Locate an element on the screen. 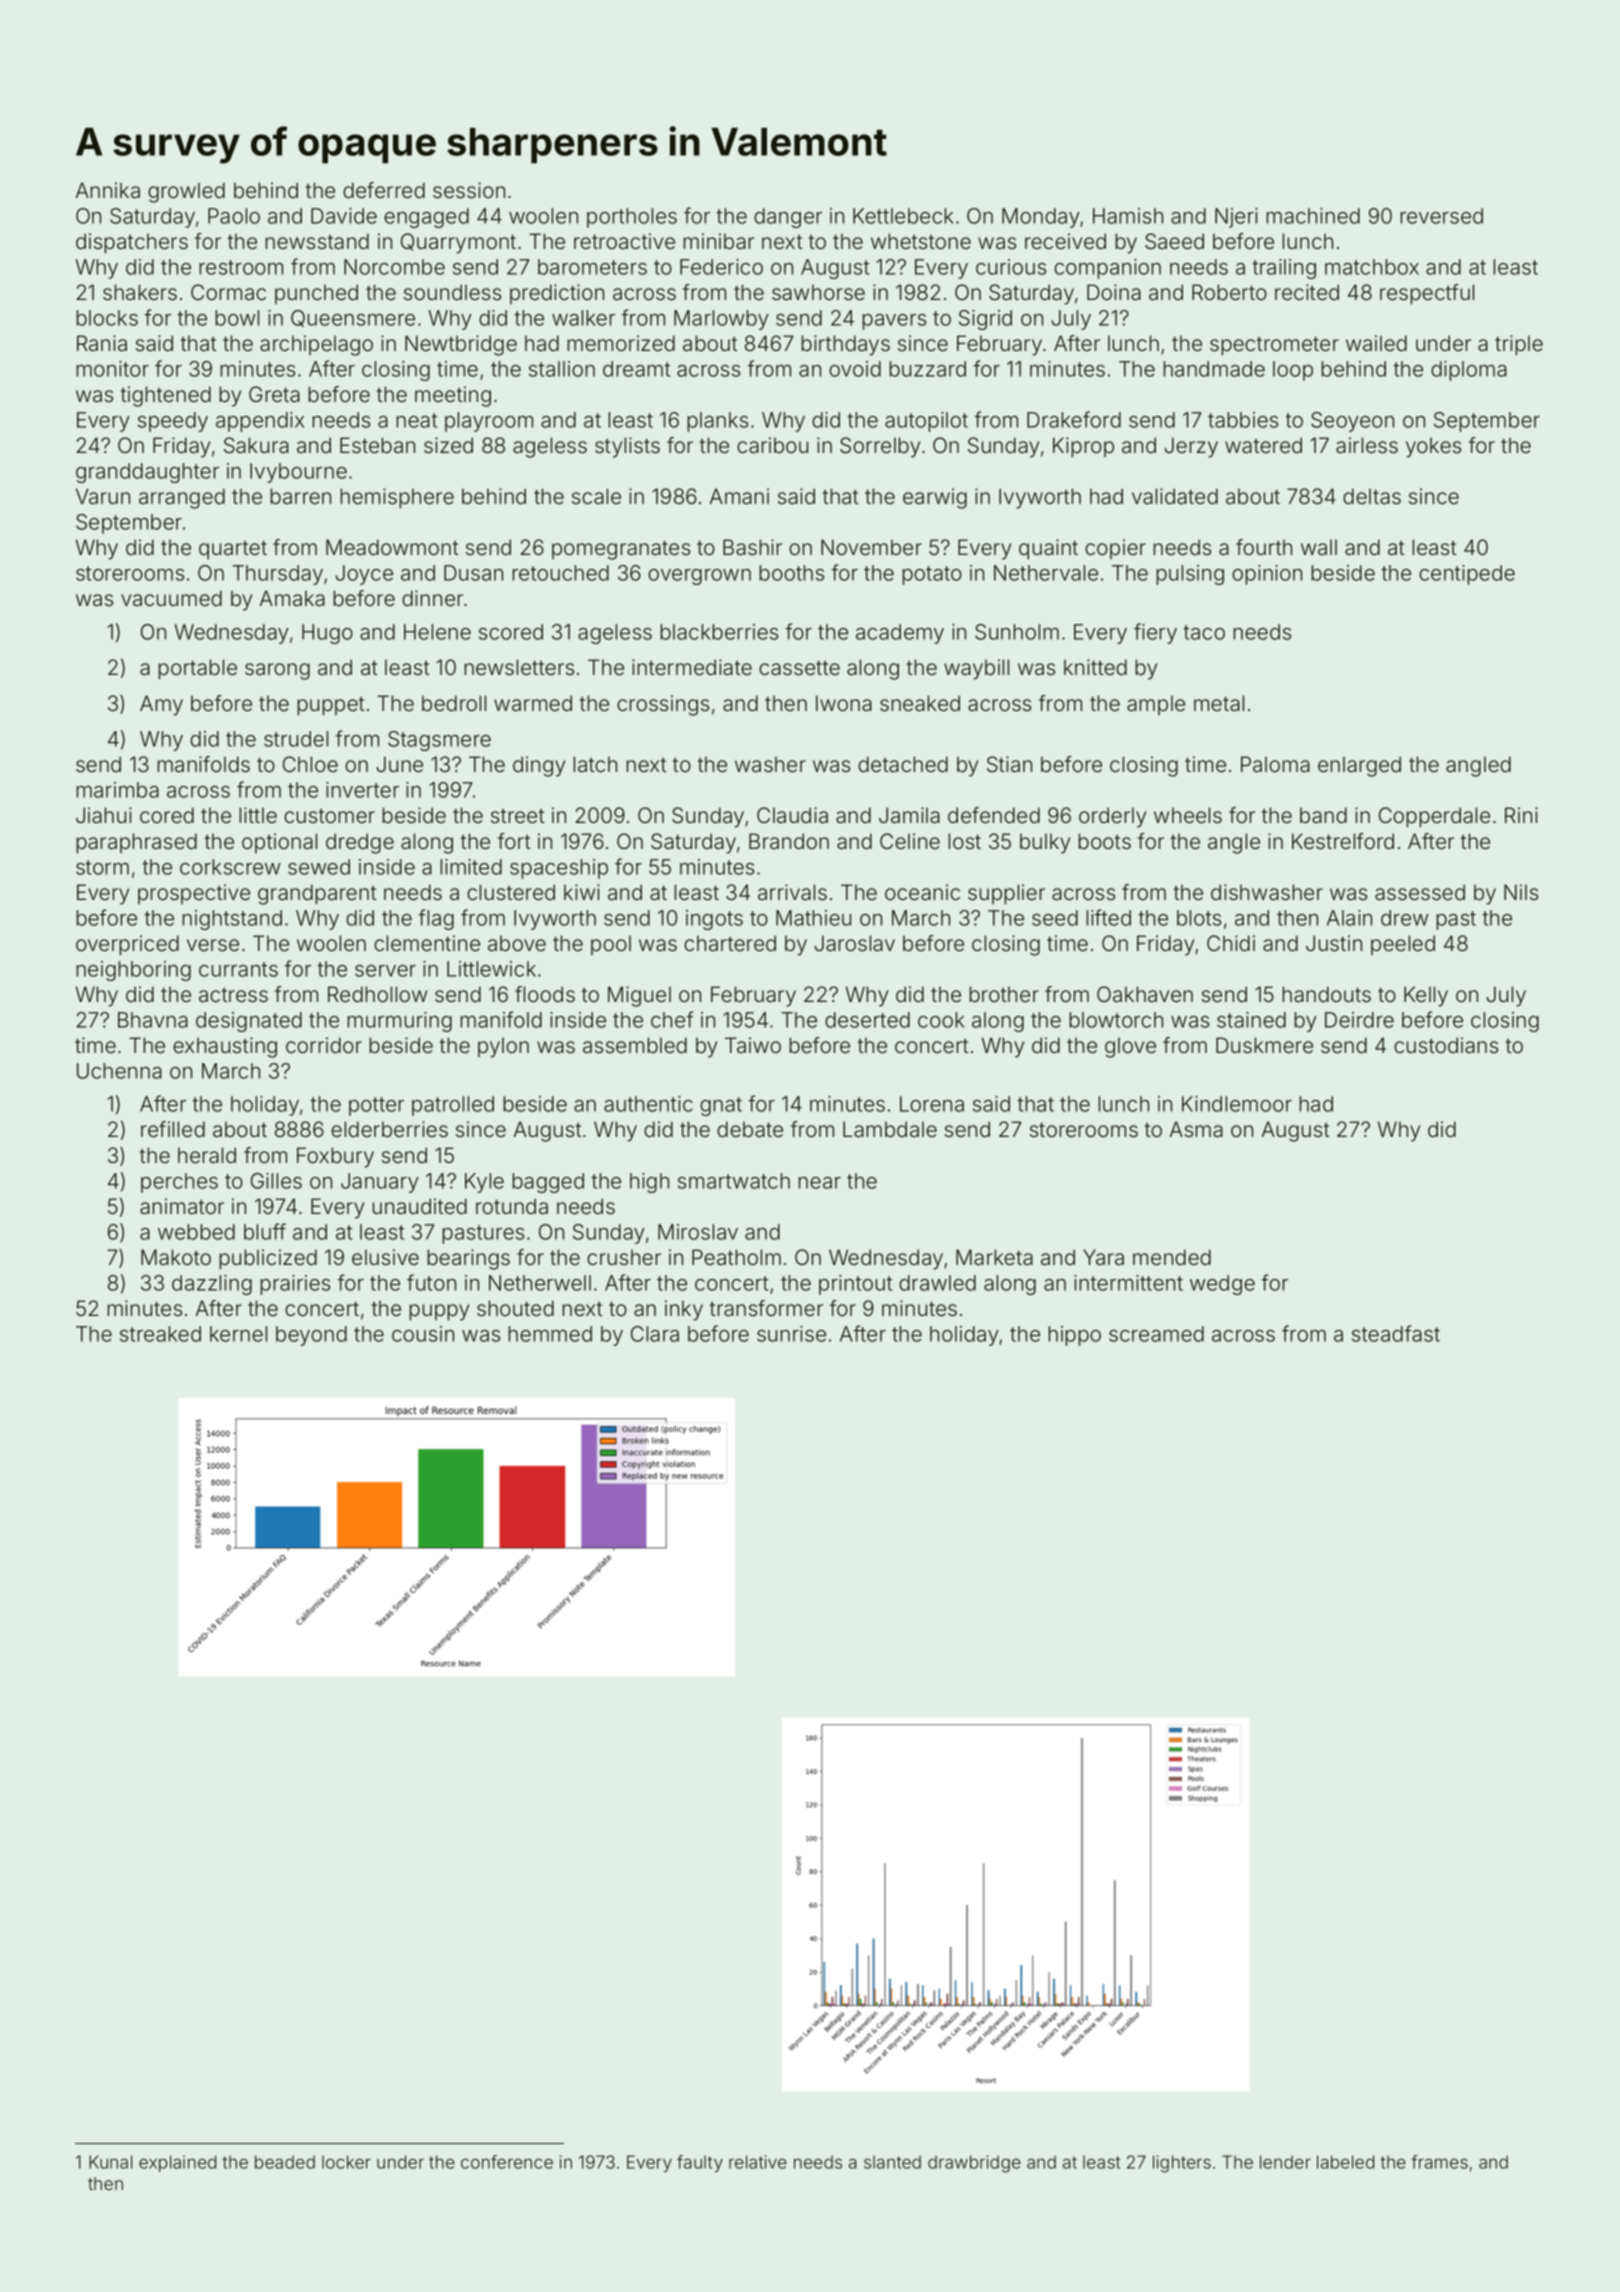 The height and width of the screenshot is (2292, 1620). wall is located at coordinates (1319, 547).
